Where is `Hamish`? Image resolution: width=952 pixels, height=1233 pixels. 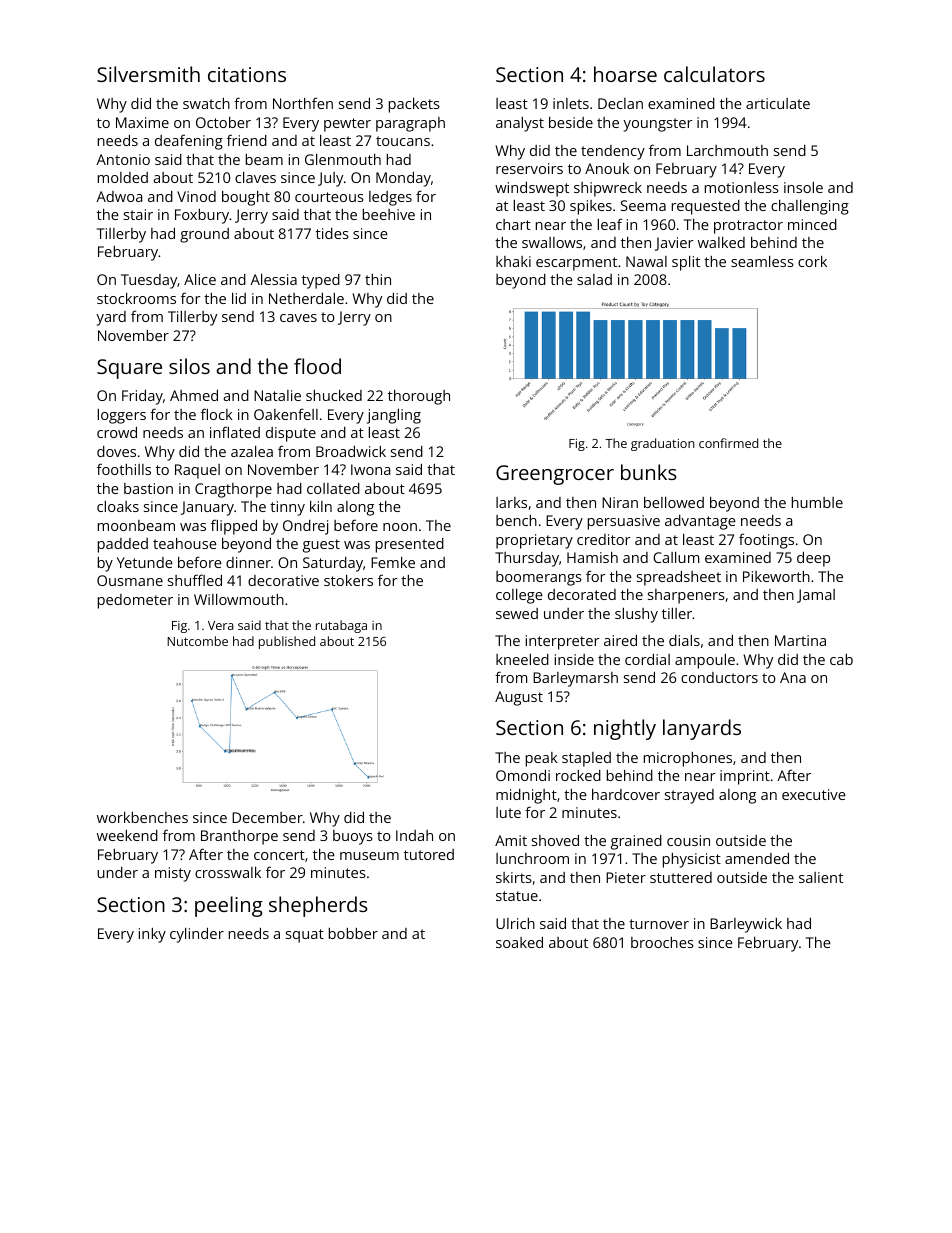 Hamish is located at coordinates (592, 557).
